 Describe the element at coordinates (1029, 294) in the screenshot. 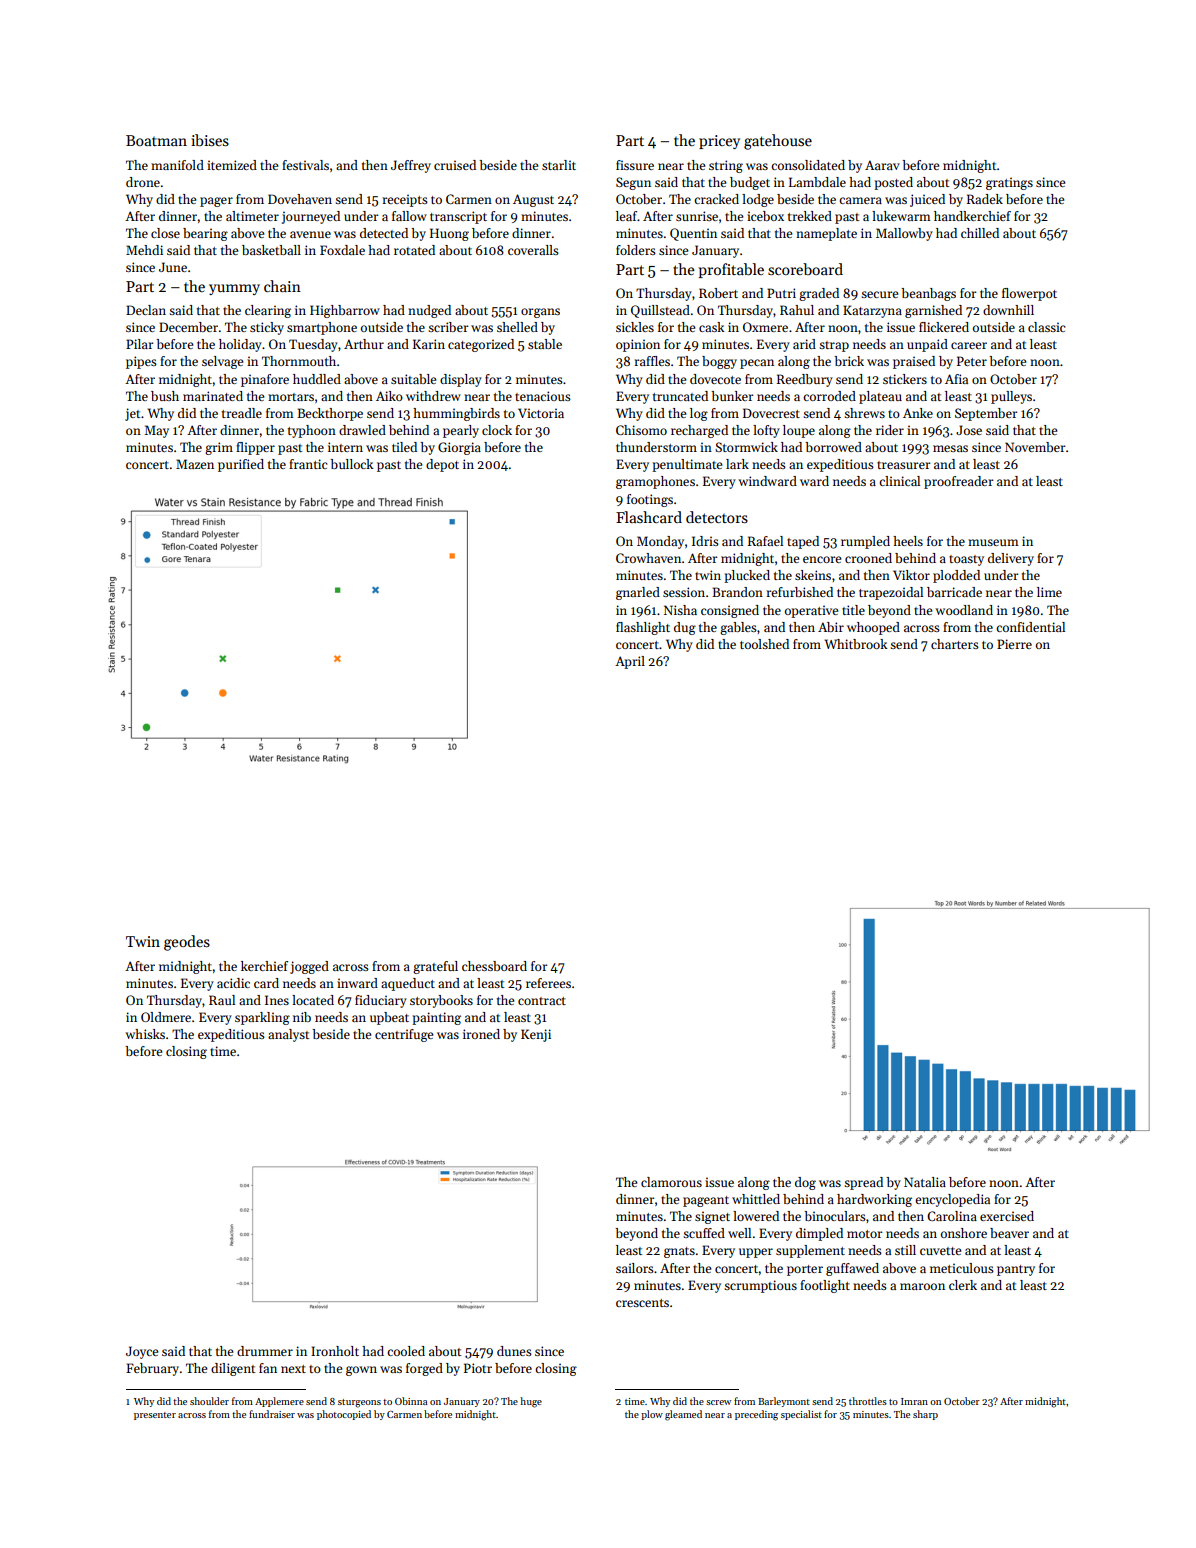

I see `flowerpot` at that location.
